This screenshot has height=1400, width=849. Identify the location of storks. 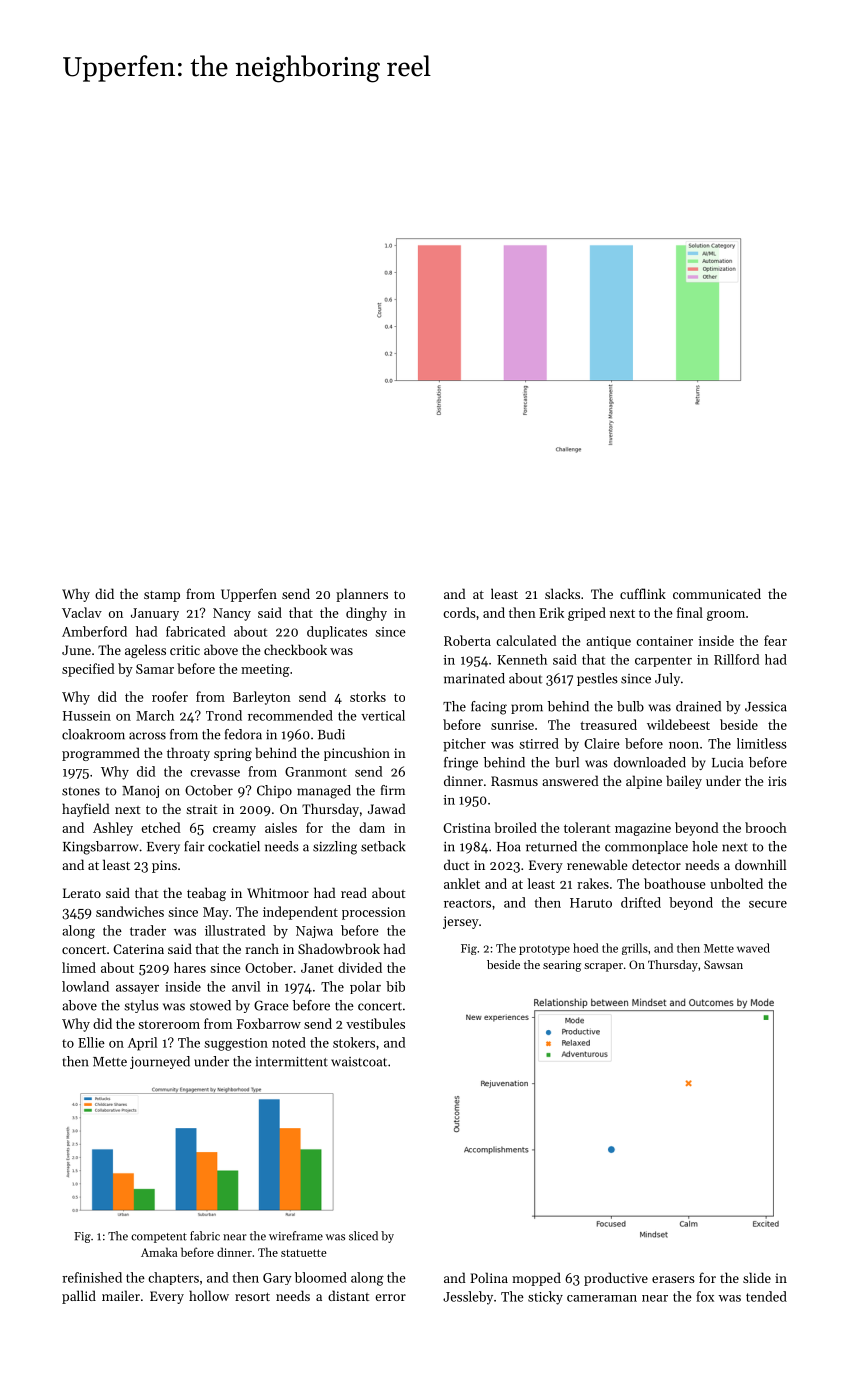
(368, 696).
